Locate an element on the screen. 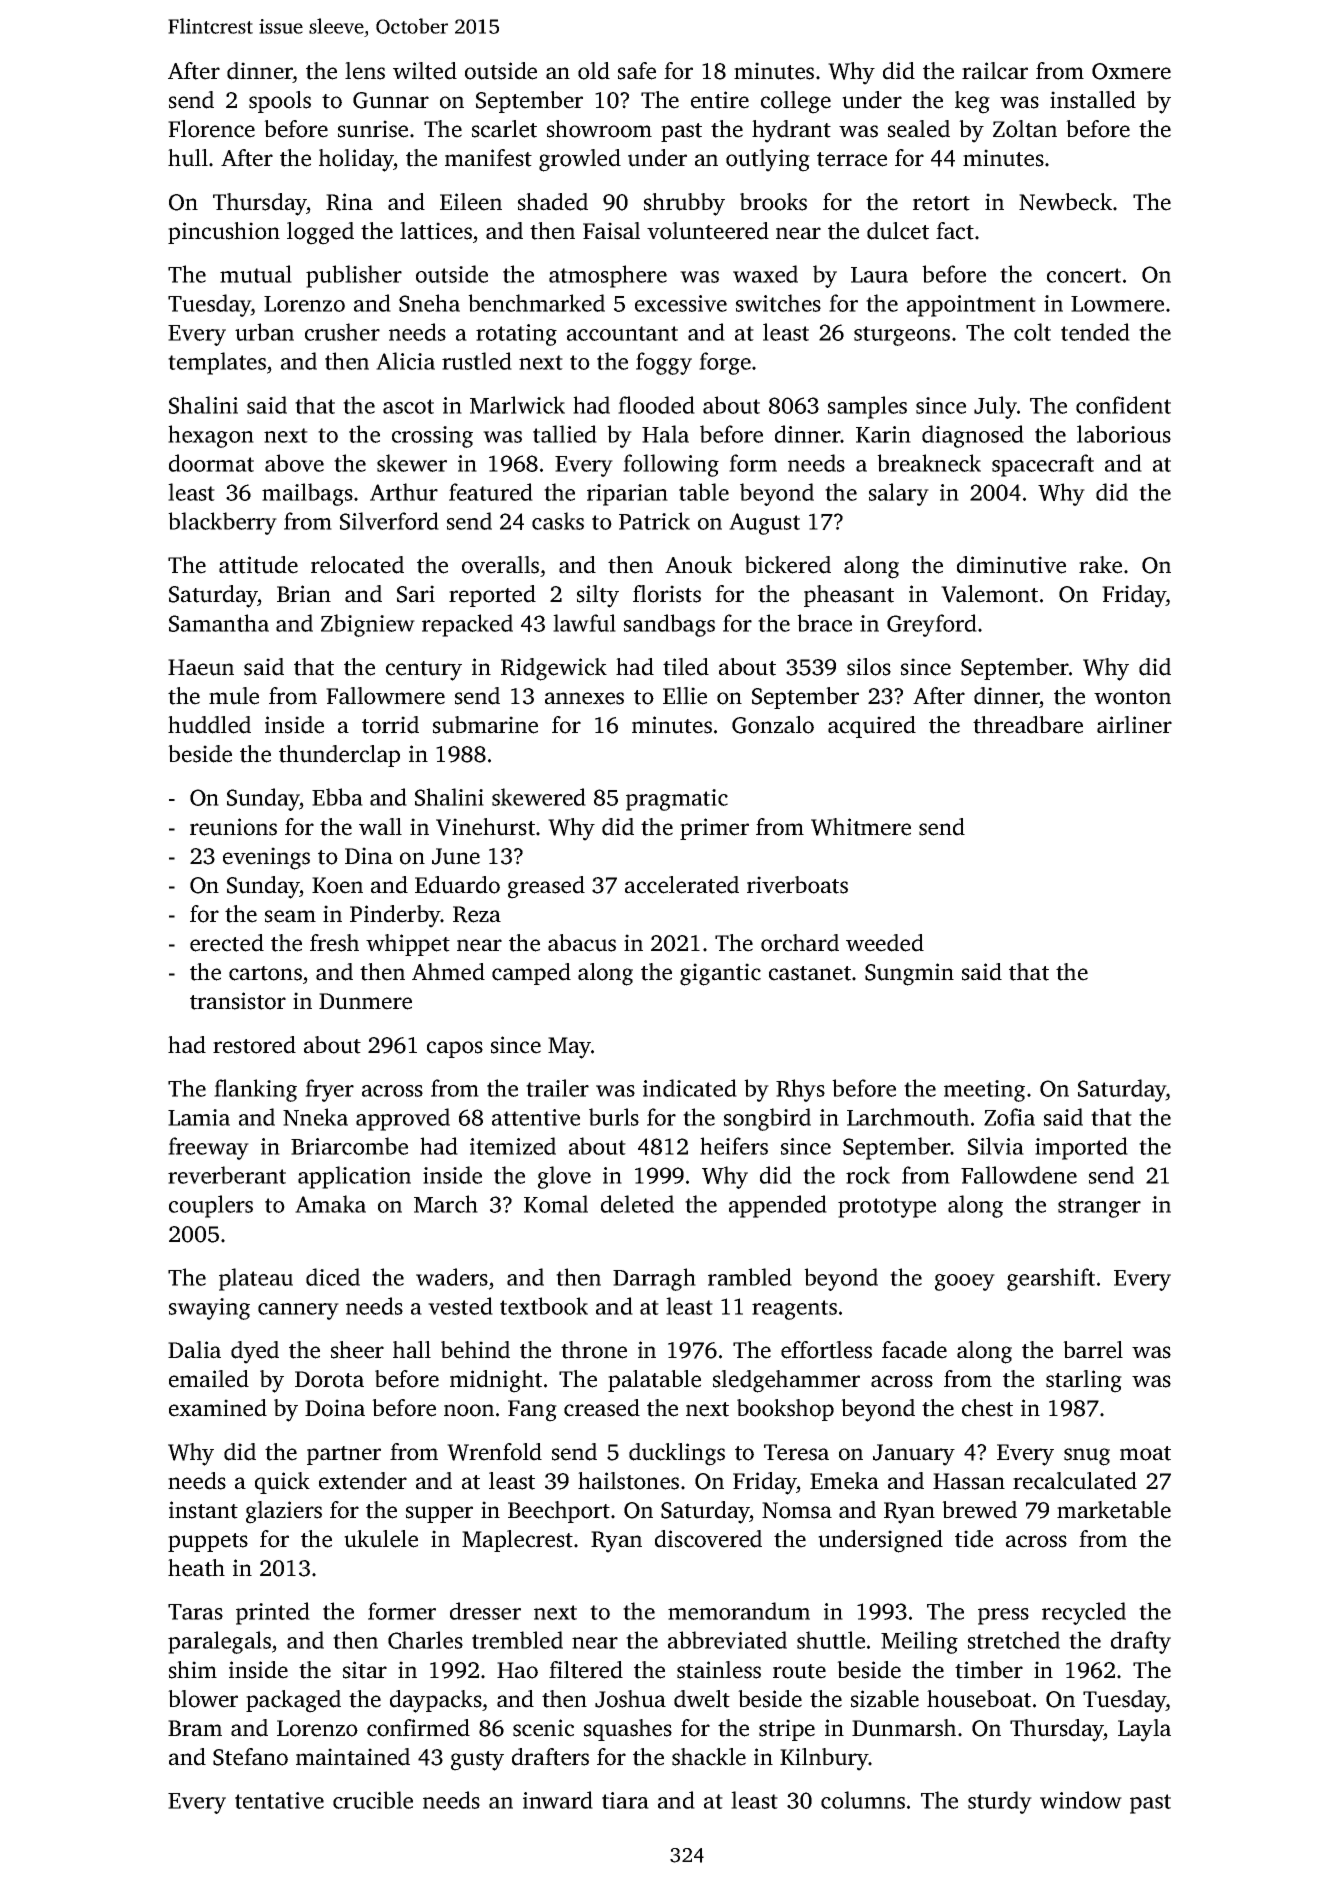  gooey is located at coordinates (965, 1282).
